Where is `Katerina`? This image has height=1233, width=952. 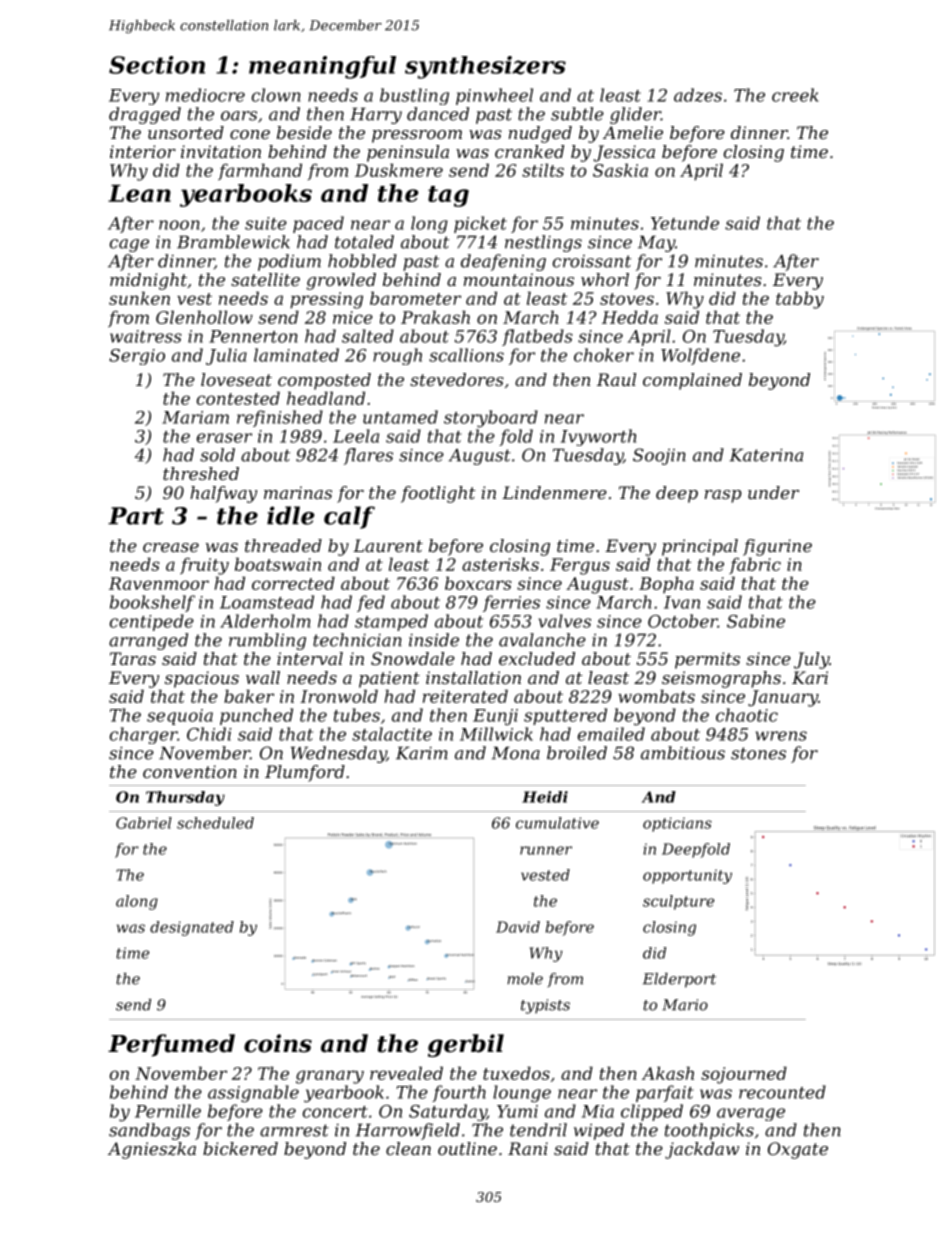 Katerina is located at coordinates (766, 455).
